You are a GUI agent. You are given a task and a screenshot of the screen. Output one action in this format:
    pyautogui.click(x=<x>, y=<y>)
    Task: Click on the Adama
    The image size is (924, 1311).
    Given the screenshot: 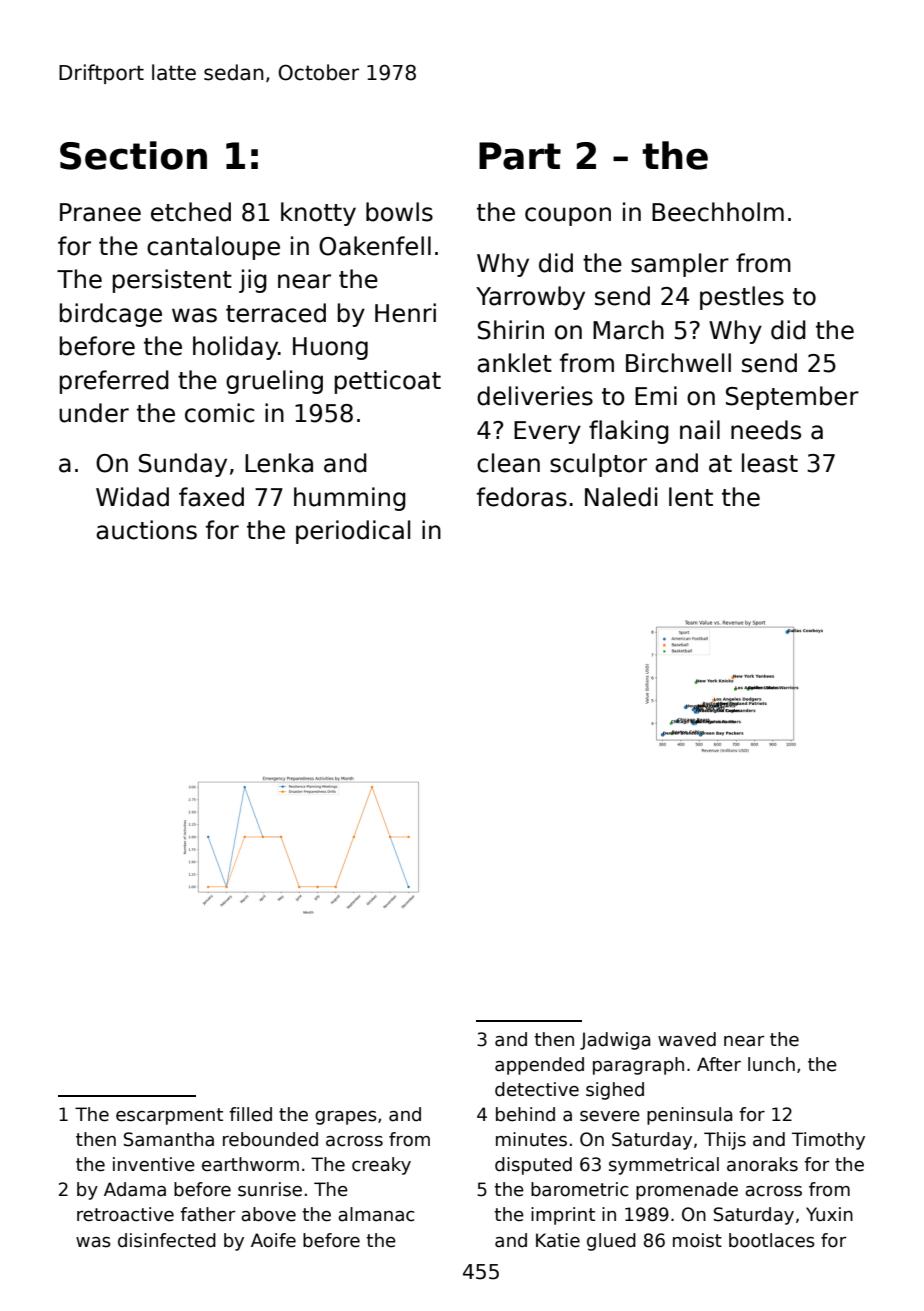 What is the action you would take?
    pyautogui.click(x=135, y=1189)
